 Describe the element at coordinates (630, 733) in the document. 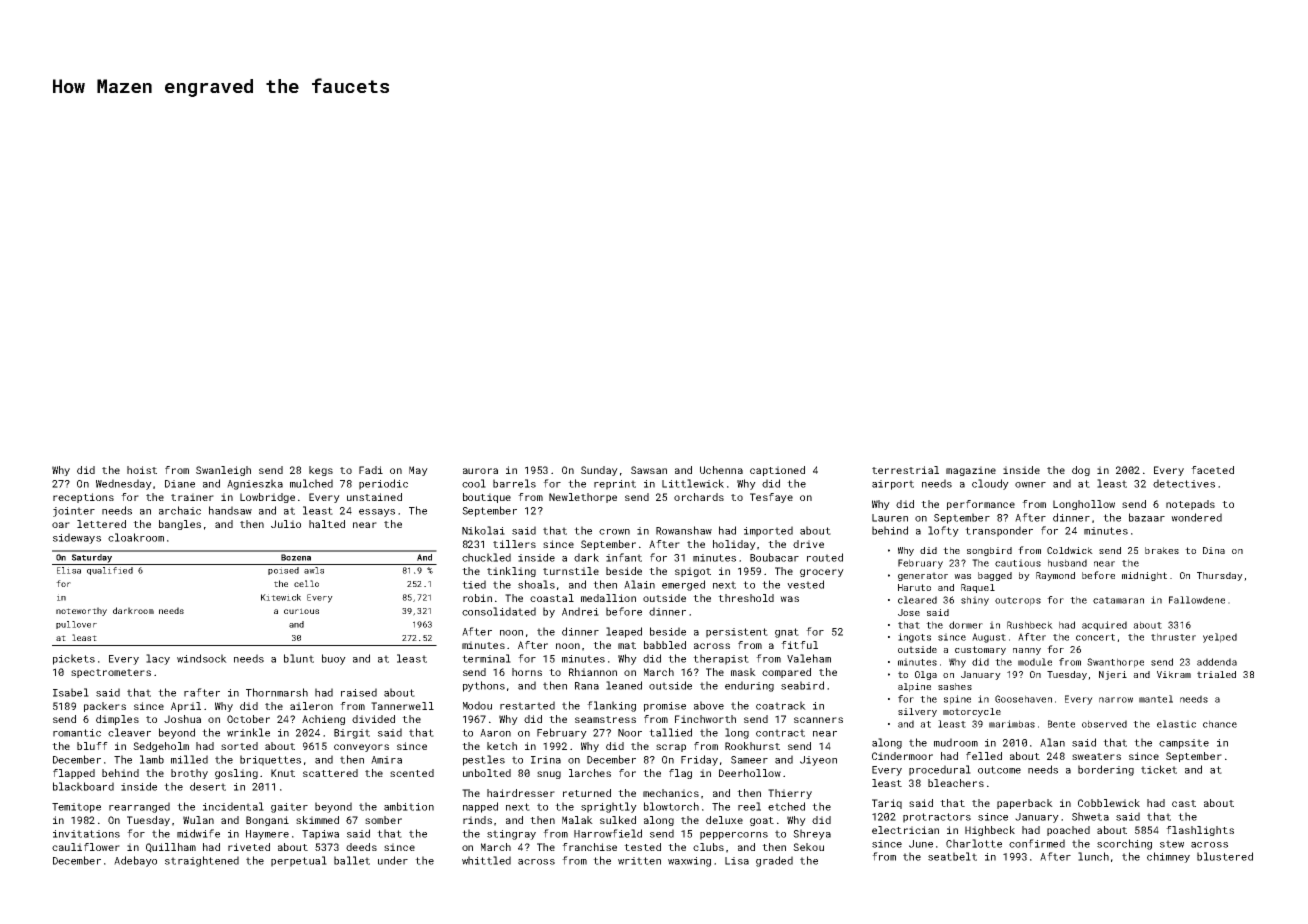

I see `Noor` at that location.
